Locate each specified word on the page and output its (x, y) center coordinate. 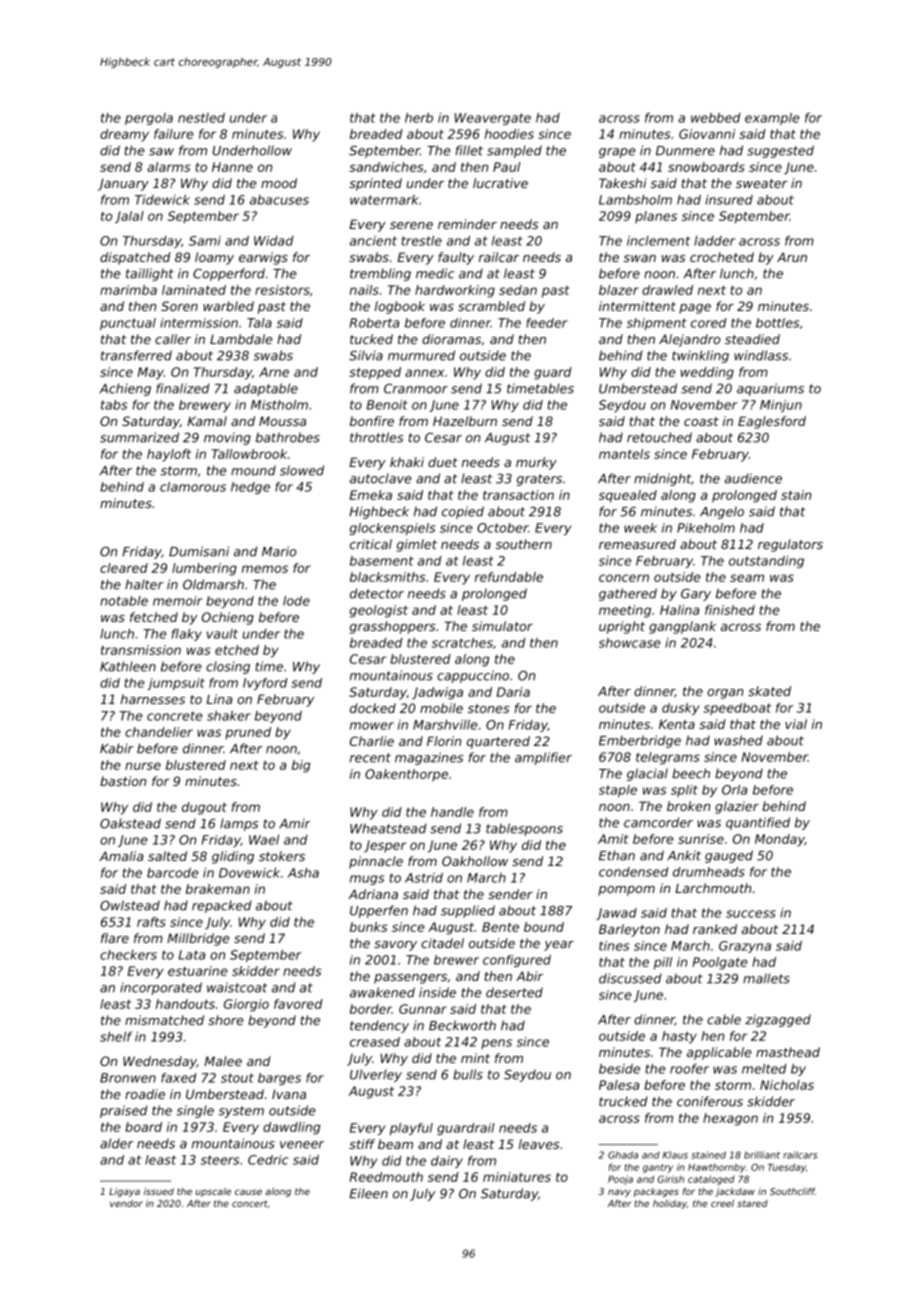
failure (174, 134)
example (772, 119)
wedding (707, 373)
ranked (715, 929)
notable (124, 601)
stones (489, 708)
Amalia (121, 856)
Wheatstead (388, 828)
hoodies (509, 134)
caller (173, 339)
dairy (447, 1162)
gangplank (682, 627)
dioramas (451, 339)
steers (220, 1160)
